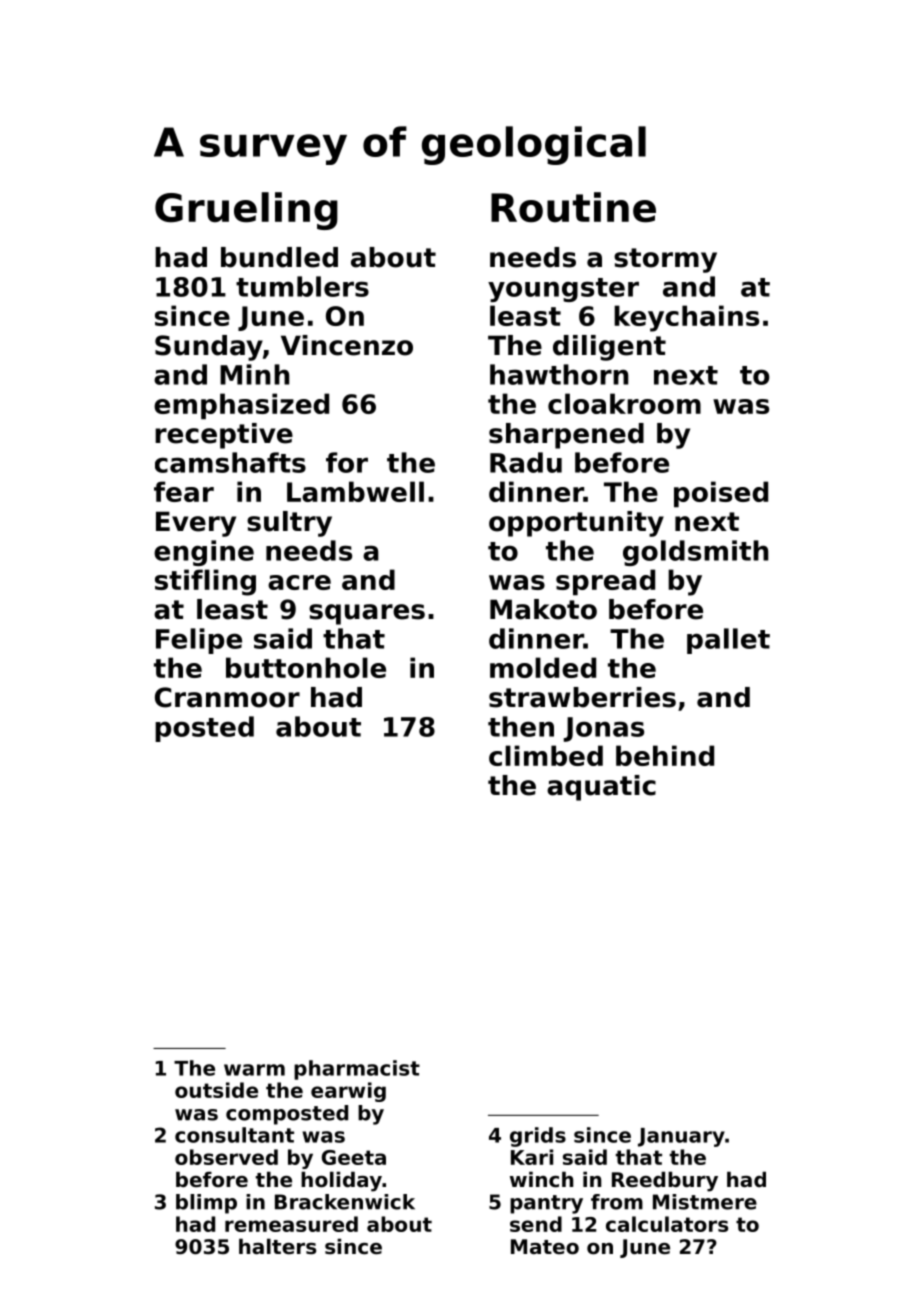 This document has height=1311, width=924. What do you see at coordinates (624, 403) in the document?
I see `cloakroom` at bounding box center [624, 403].
